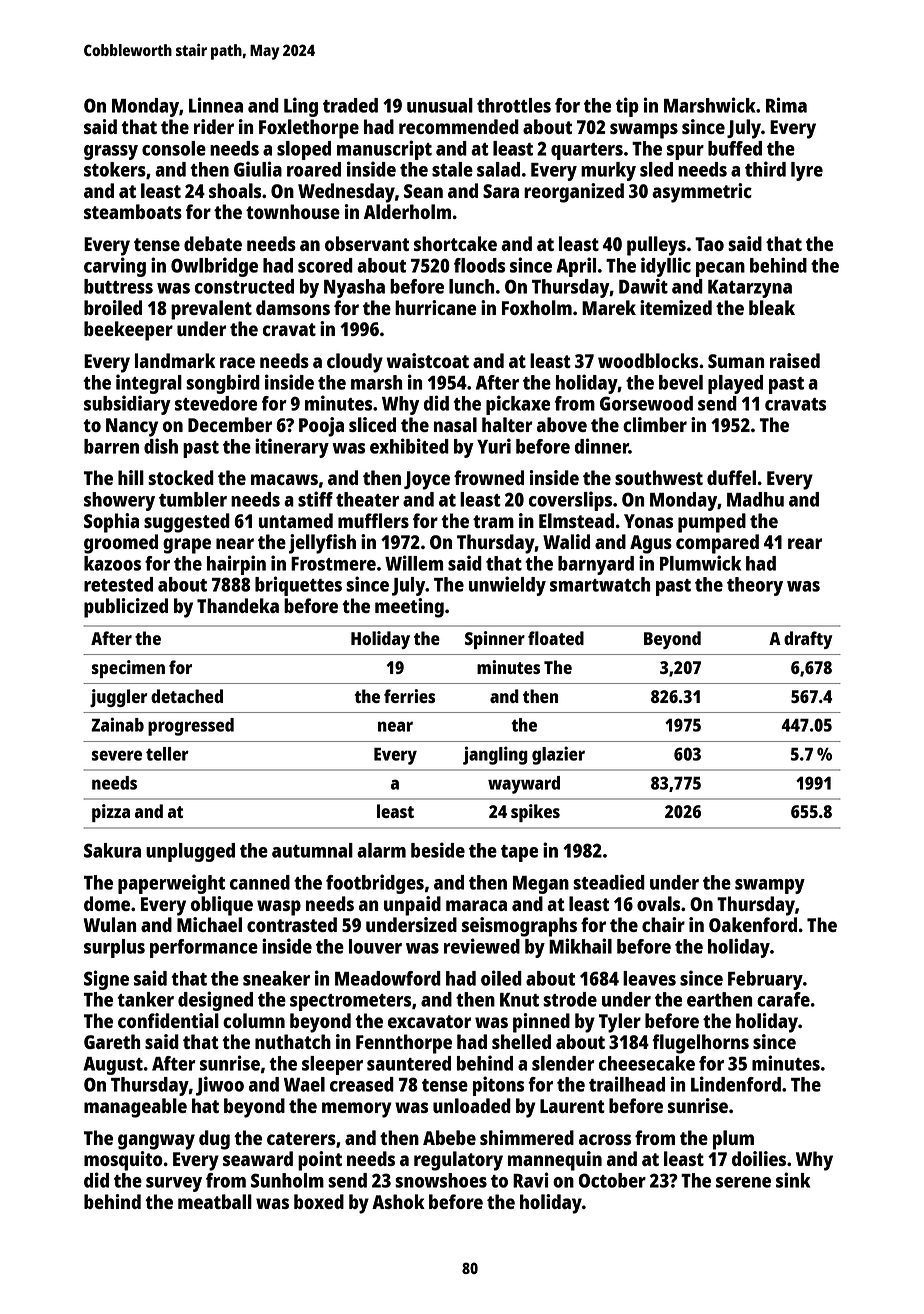  What do you see at coordinates (128, 331) in the document?
I see `beekeeper` at bounding box center [128, 331].
